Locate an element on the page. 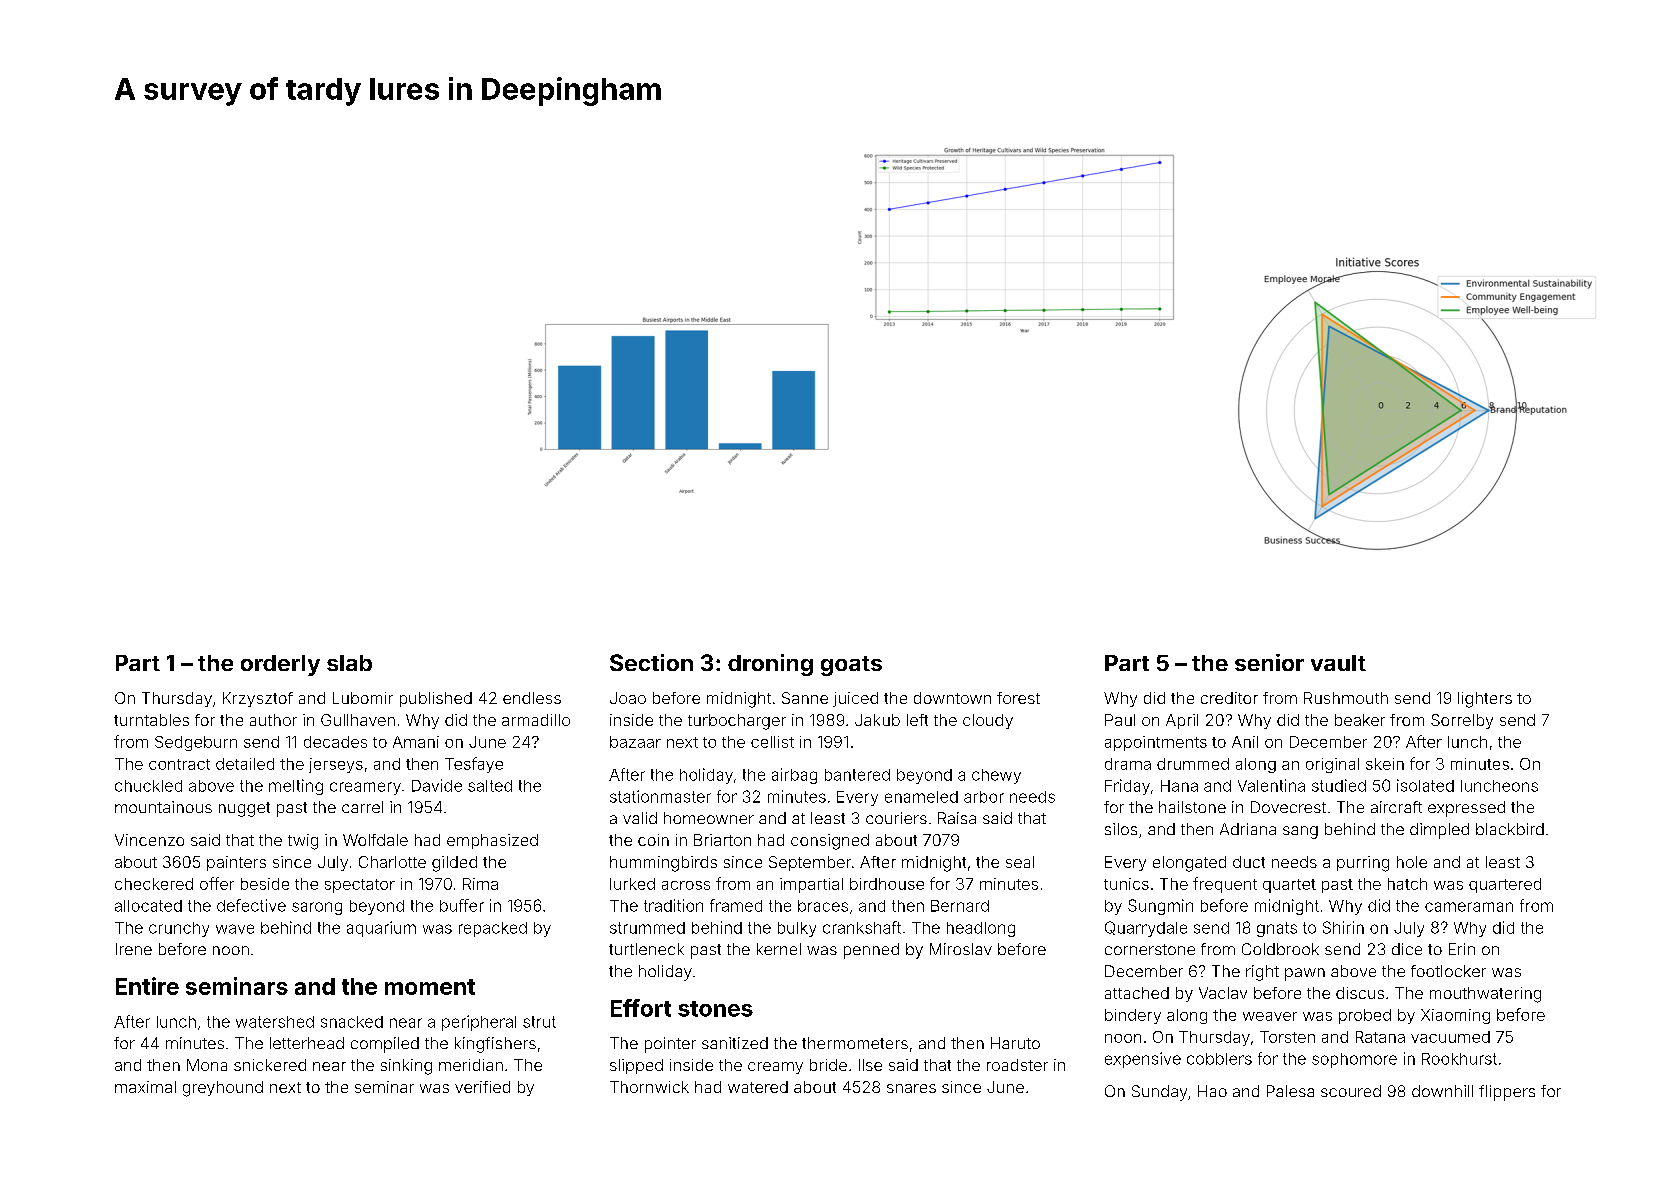 The image size is (1676, 1185). Krzysztof is located at coordinates (258, 699).
